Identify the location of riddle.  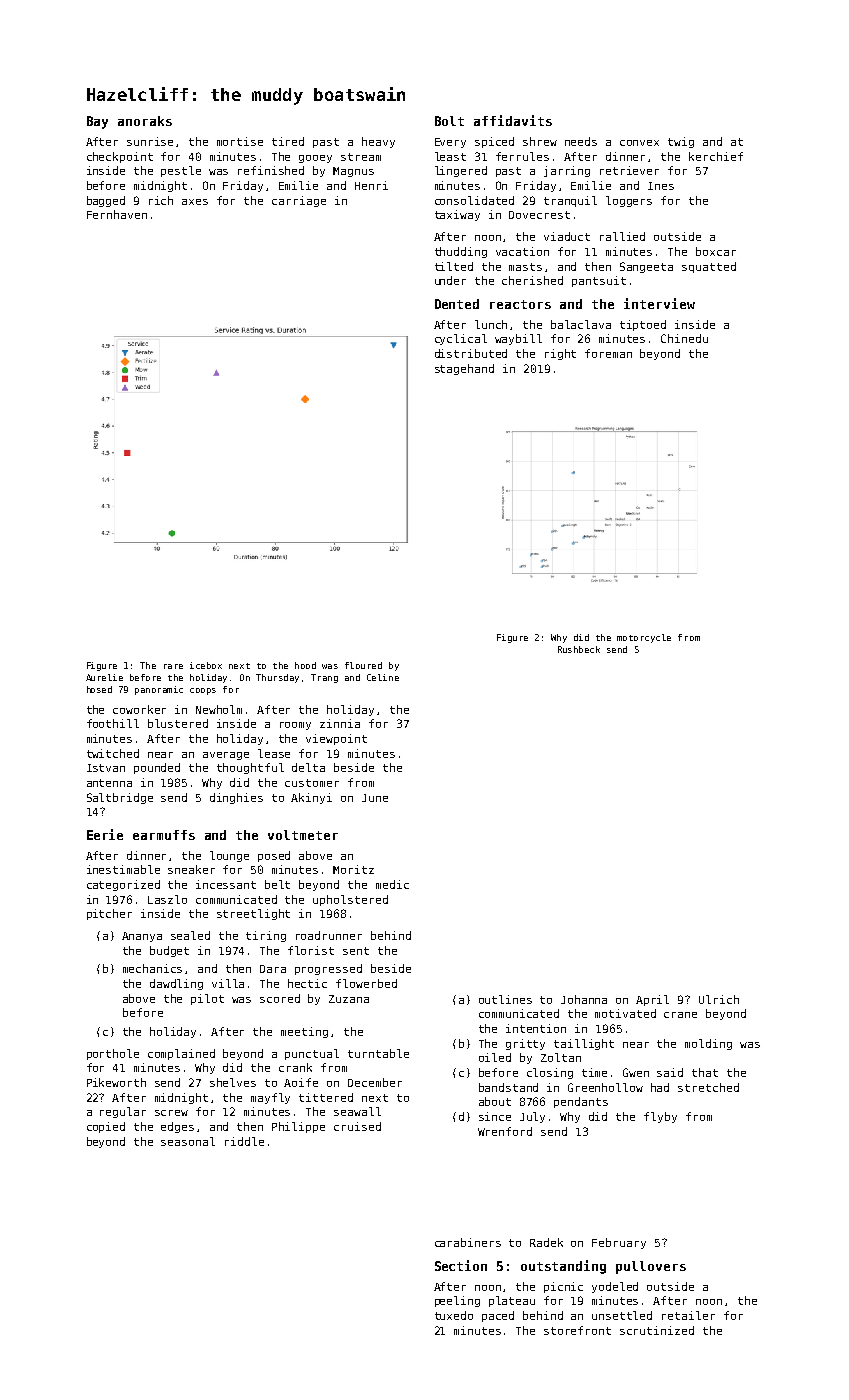
(244, 1141).
